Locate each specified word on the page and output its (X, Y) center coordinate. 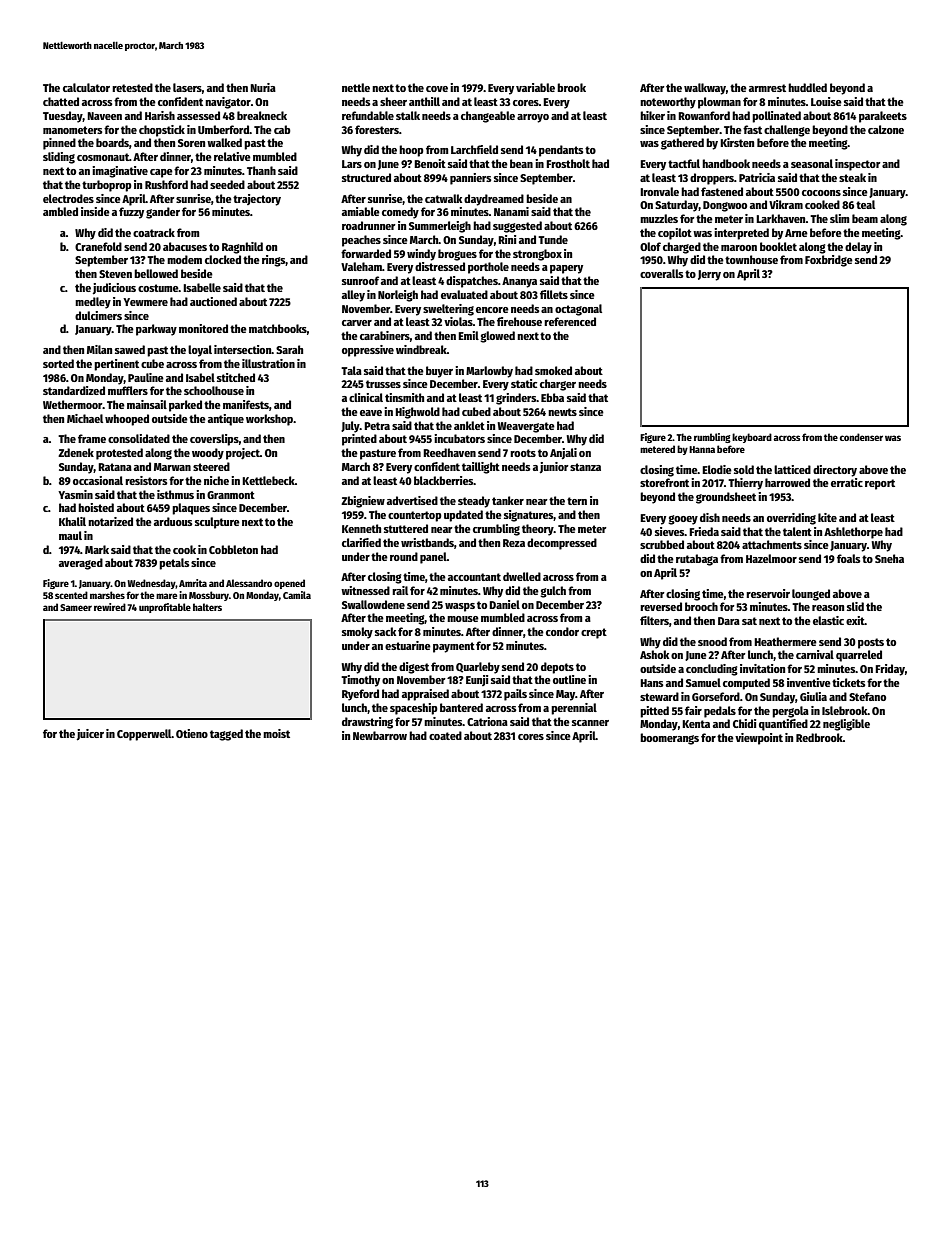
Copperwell (144, 735)
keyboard (752, 438)
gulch (553, 592)
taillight (481, 468)
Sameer (76, 607)
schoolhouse (214, 390)
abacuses (185, 246)
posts (871, 643)
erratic (847, 482)
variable (535, 87)
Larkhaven (781, 218)
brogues (457, 255)
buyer (439, 372)
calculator (86, 87)
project (243, 454)
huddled (807, 87)
